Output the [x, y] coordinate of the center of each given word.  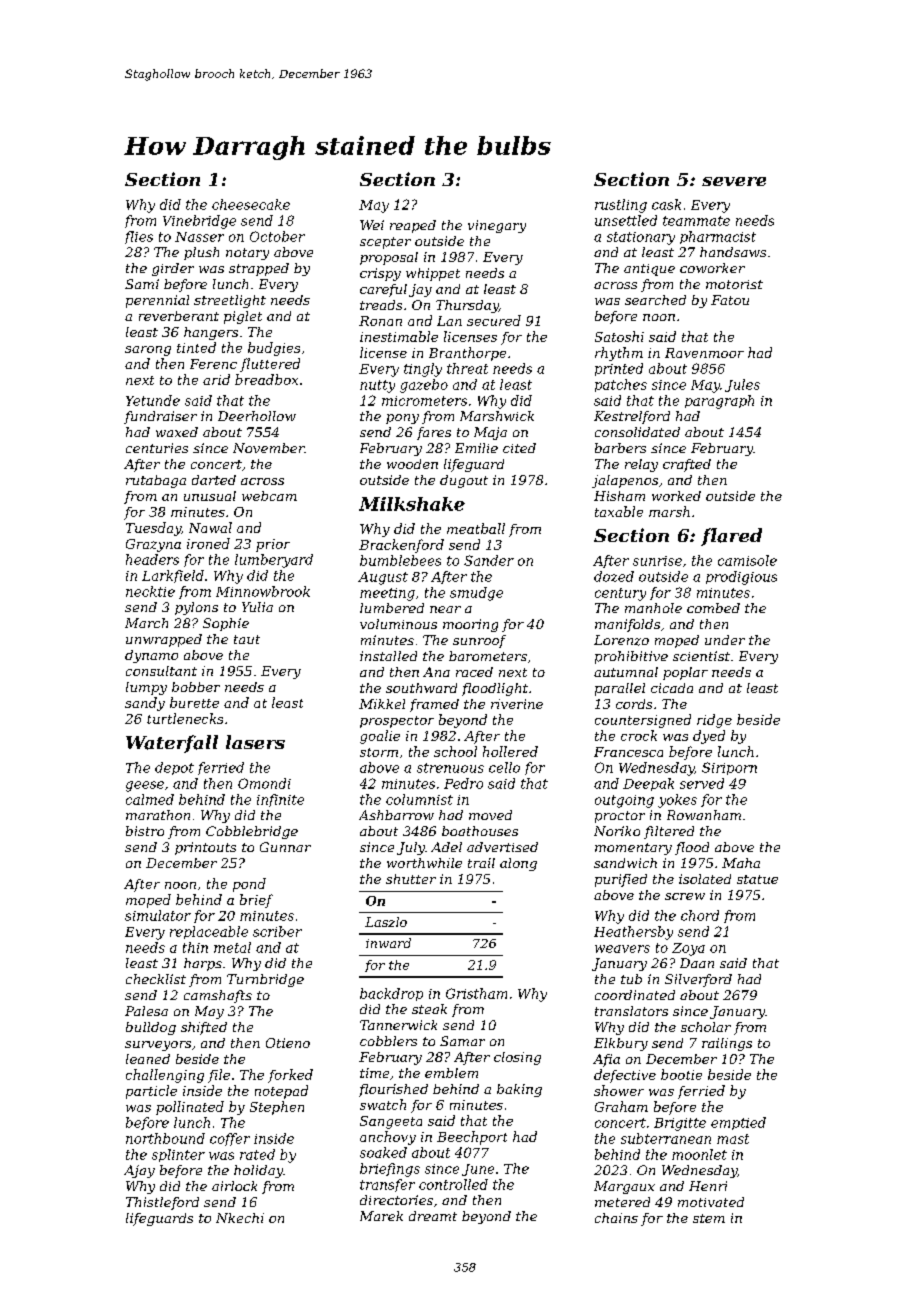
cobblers [388, 1041]
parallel [620, 689]
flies [139, 237]
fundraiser [160, 417]
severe [734, 181]
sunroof [479, 641]
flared [731, 537]
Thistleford [162, 1203]
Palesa [146, 1011]
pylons [196, 608]
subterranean [666, 1138]
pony [402, 419]
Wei [372, 225]
